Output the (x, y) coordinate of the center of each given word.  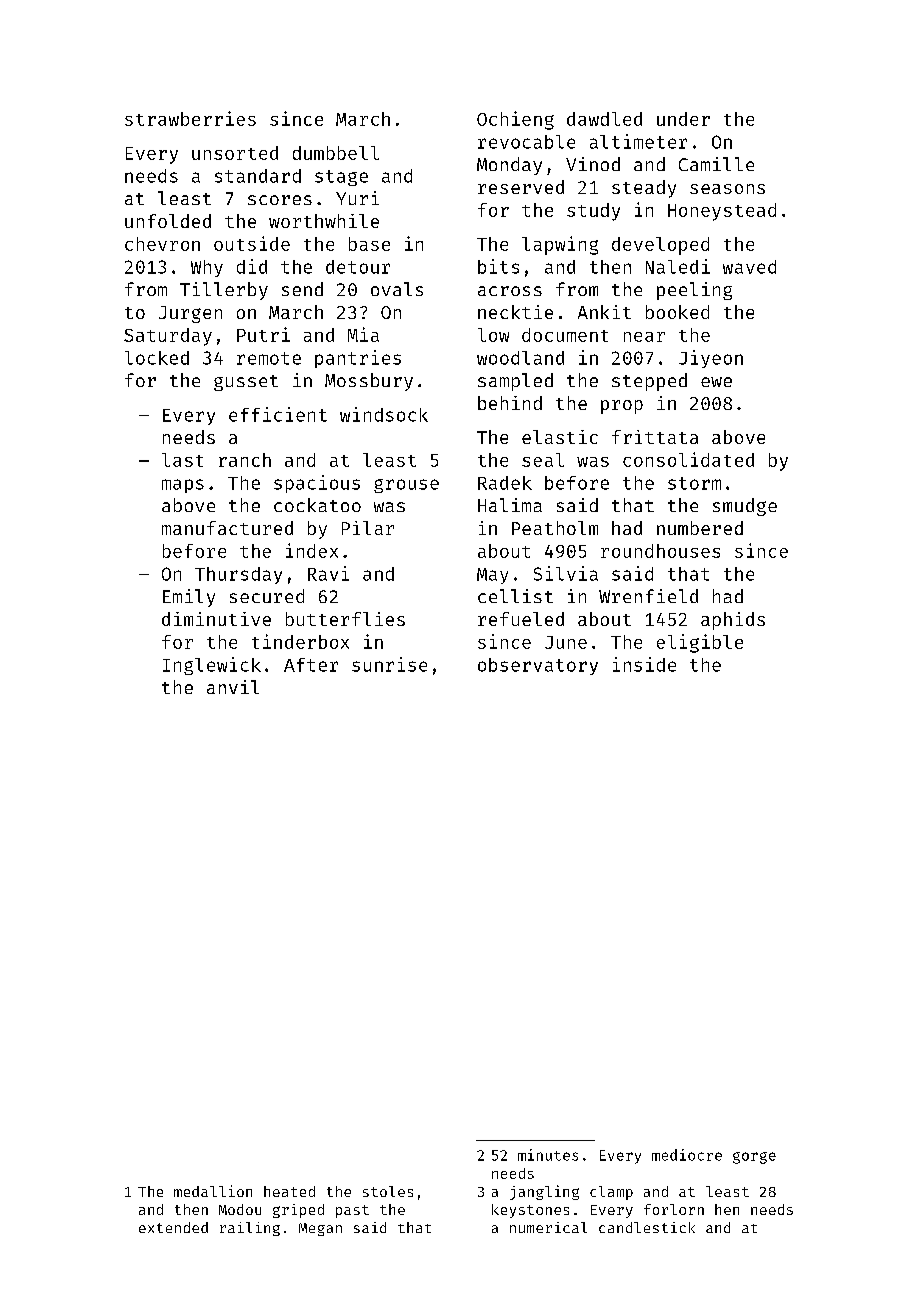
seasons (727, 189)
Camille (716, 164)
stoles (388, 1191)
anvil (233, 687)
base (369, 244)
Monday (509, 166)
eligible (700, 643)
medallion (213, 1191)
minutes (548, 1155)
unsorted (235, 153)
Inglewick (212, 666)
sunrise (389, 664)
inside (644, 664)
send (302, 289)
